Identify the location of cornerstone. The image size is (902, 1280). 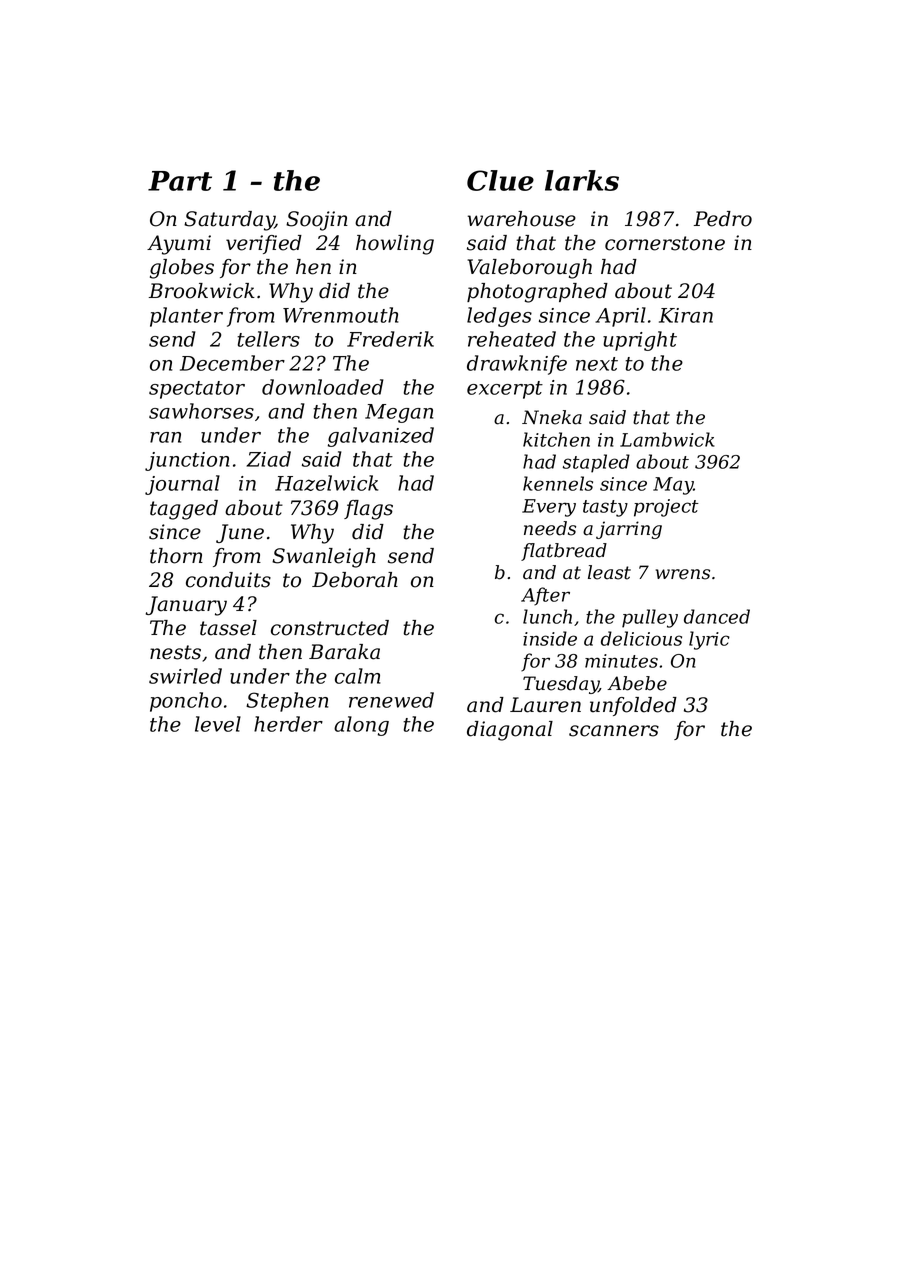
(665, 243).
